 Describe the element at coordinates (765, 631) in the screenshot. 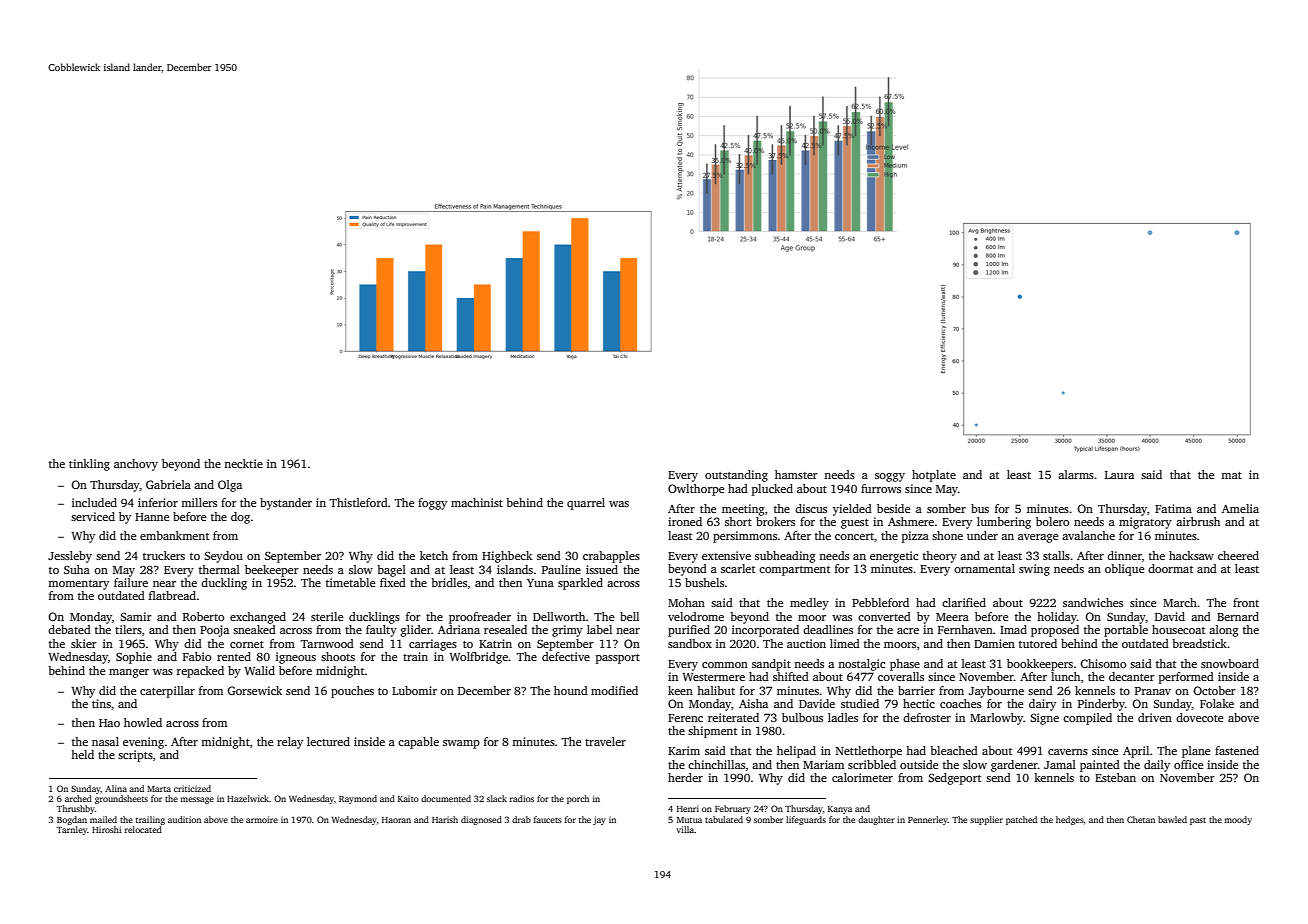

I see `incorporated` at that location.
